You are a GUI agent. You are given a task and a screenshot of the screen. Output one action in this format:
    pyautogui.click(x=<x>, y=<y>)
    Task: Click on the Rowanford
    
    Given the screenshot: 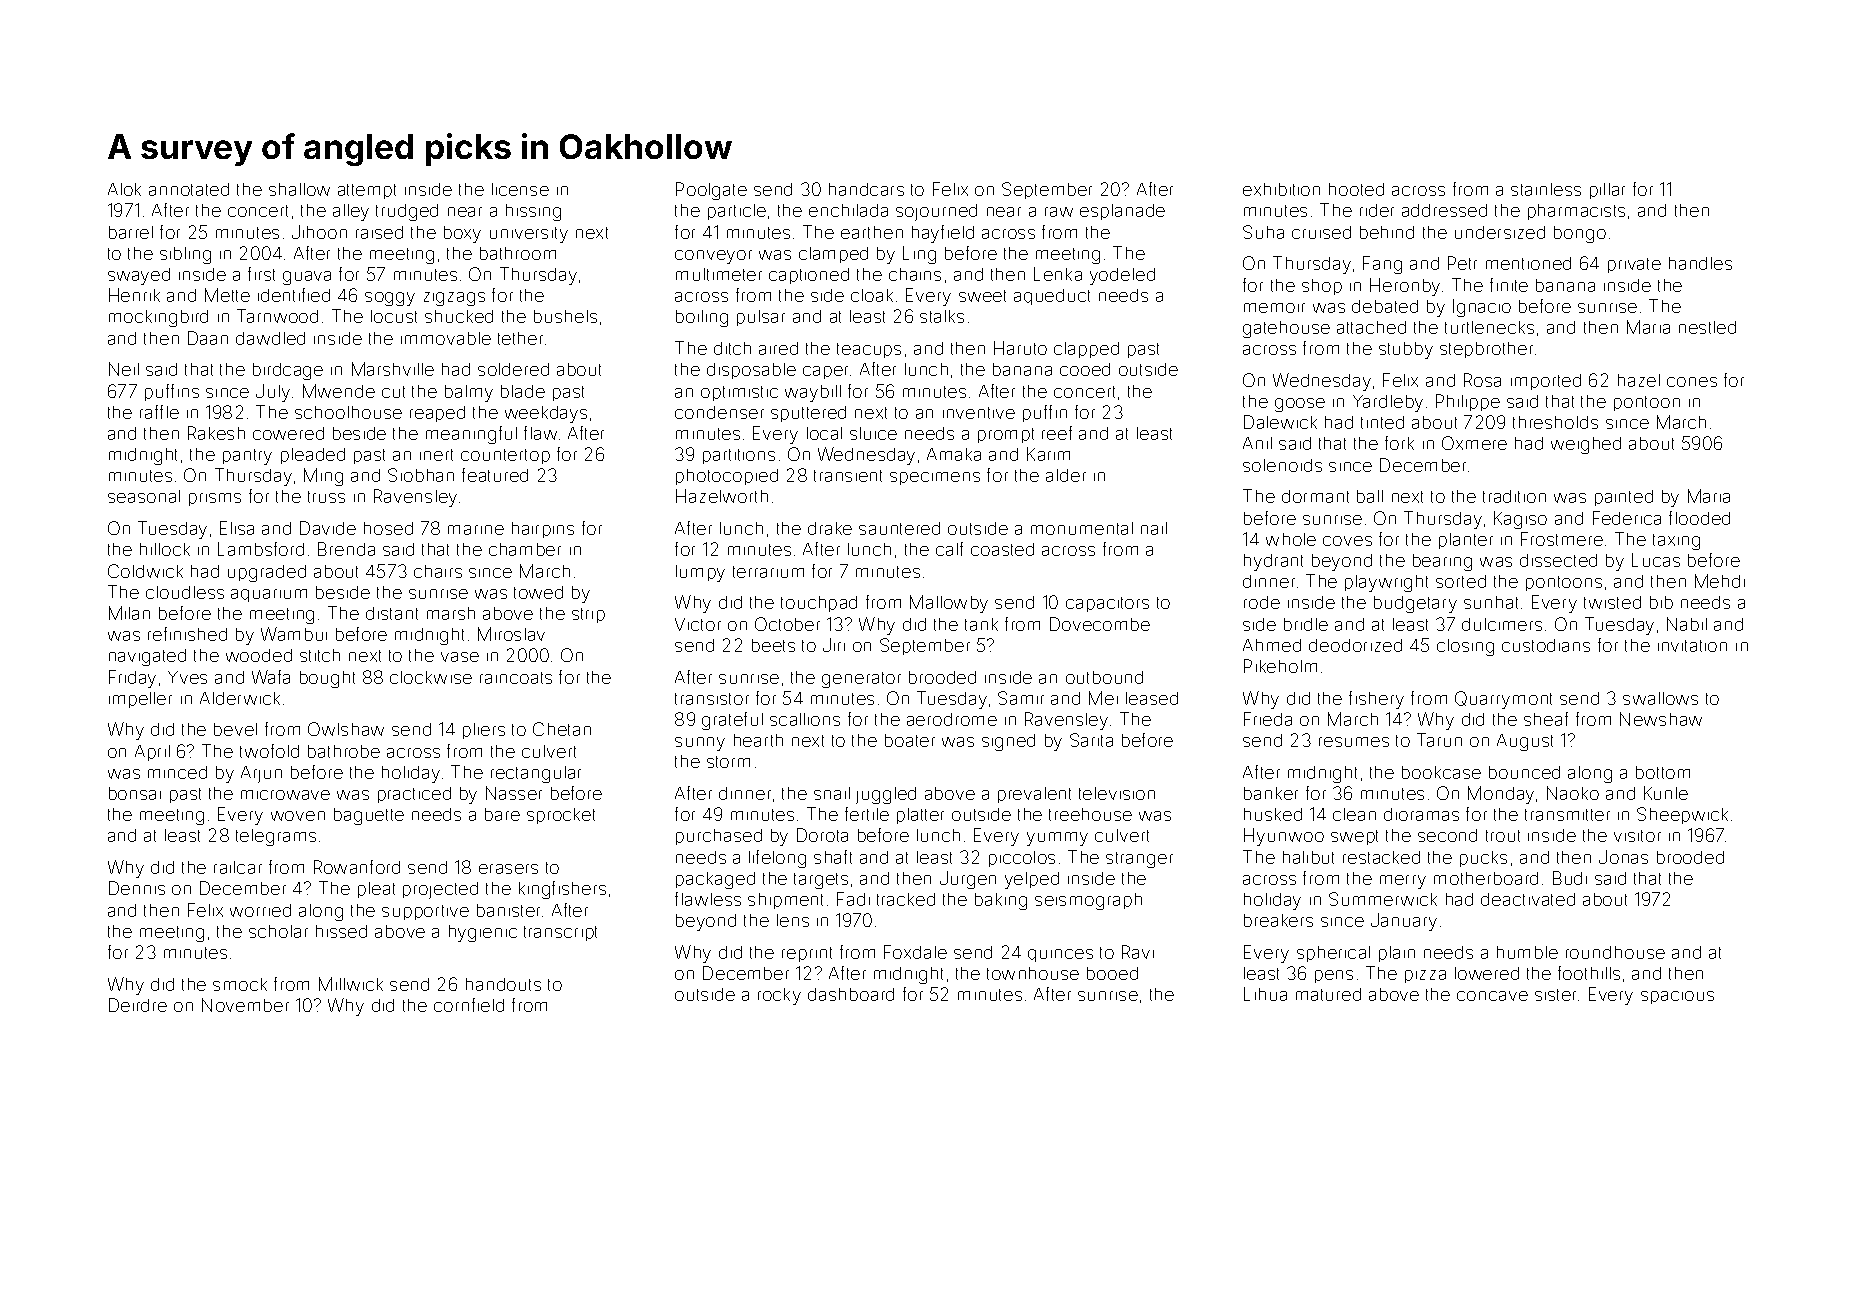 What is the action you would take?
    pyautogui.click(x=357, y=867)
